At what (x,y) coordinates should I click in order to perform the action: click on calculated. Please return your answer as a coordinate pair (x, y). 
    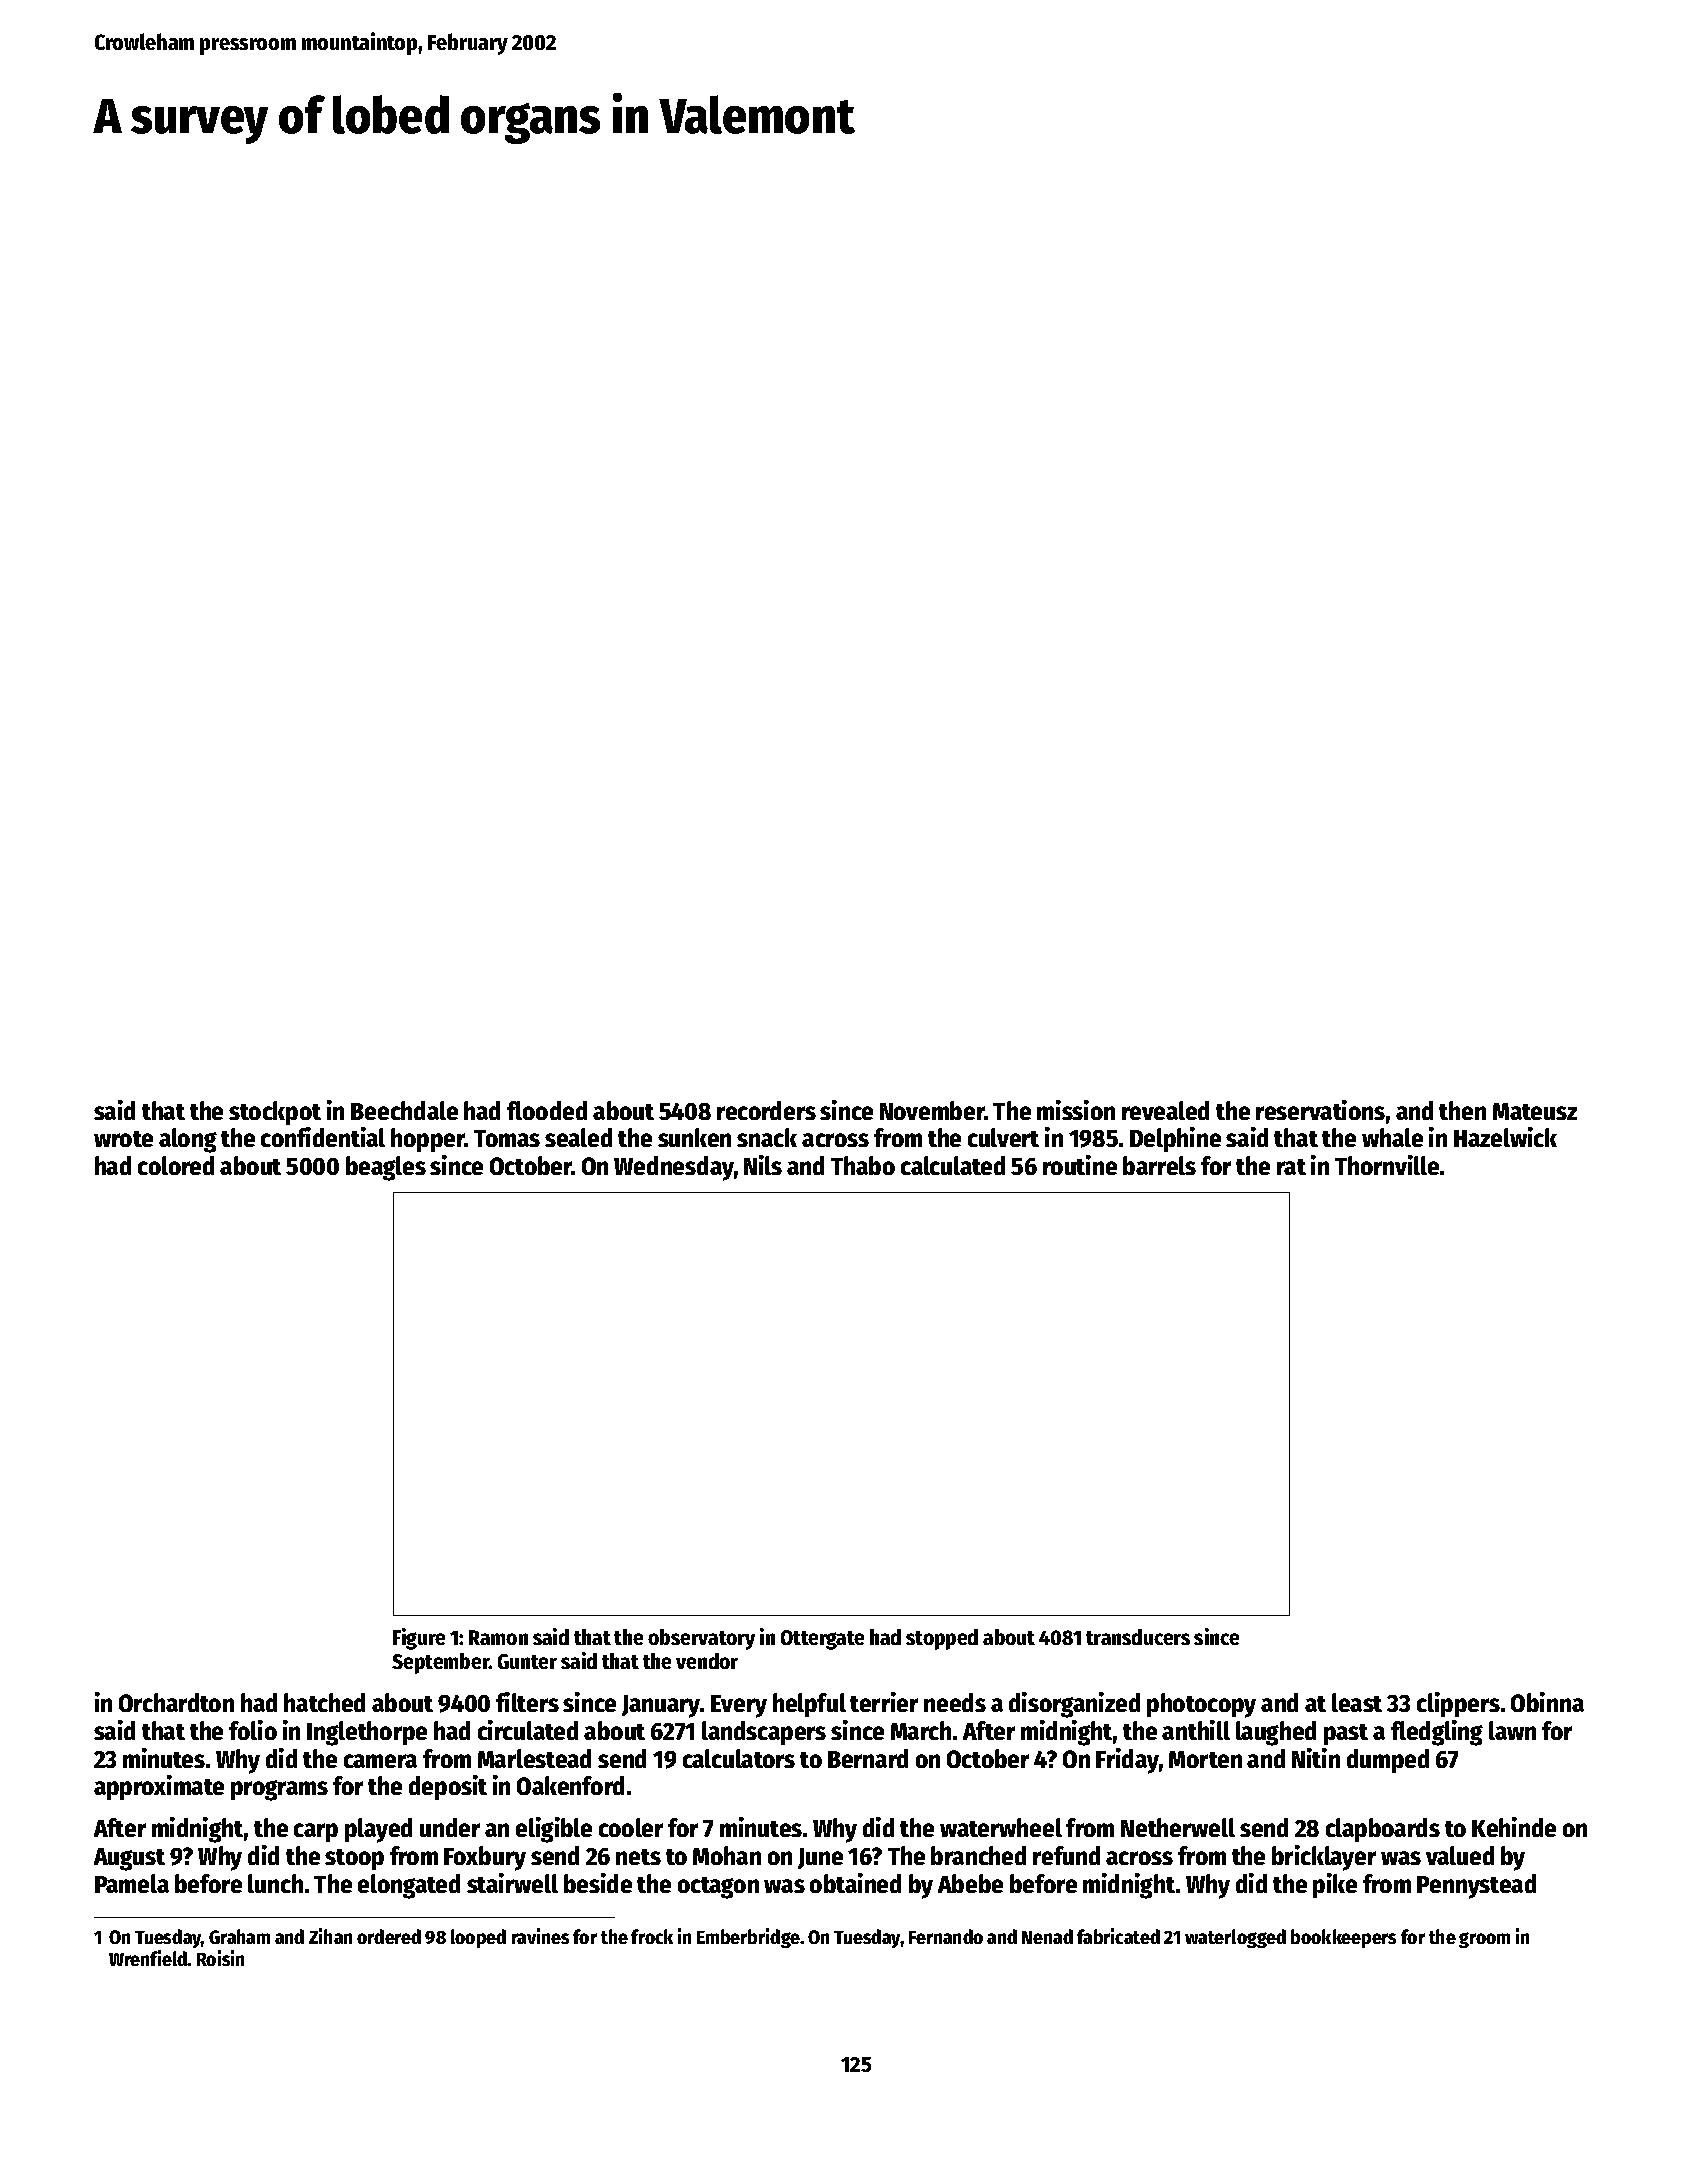
    Looking at the image, I should click on (953, 1165).
